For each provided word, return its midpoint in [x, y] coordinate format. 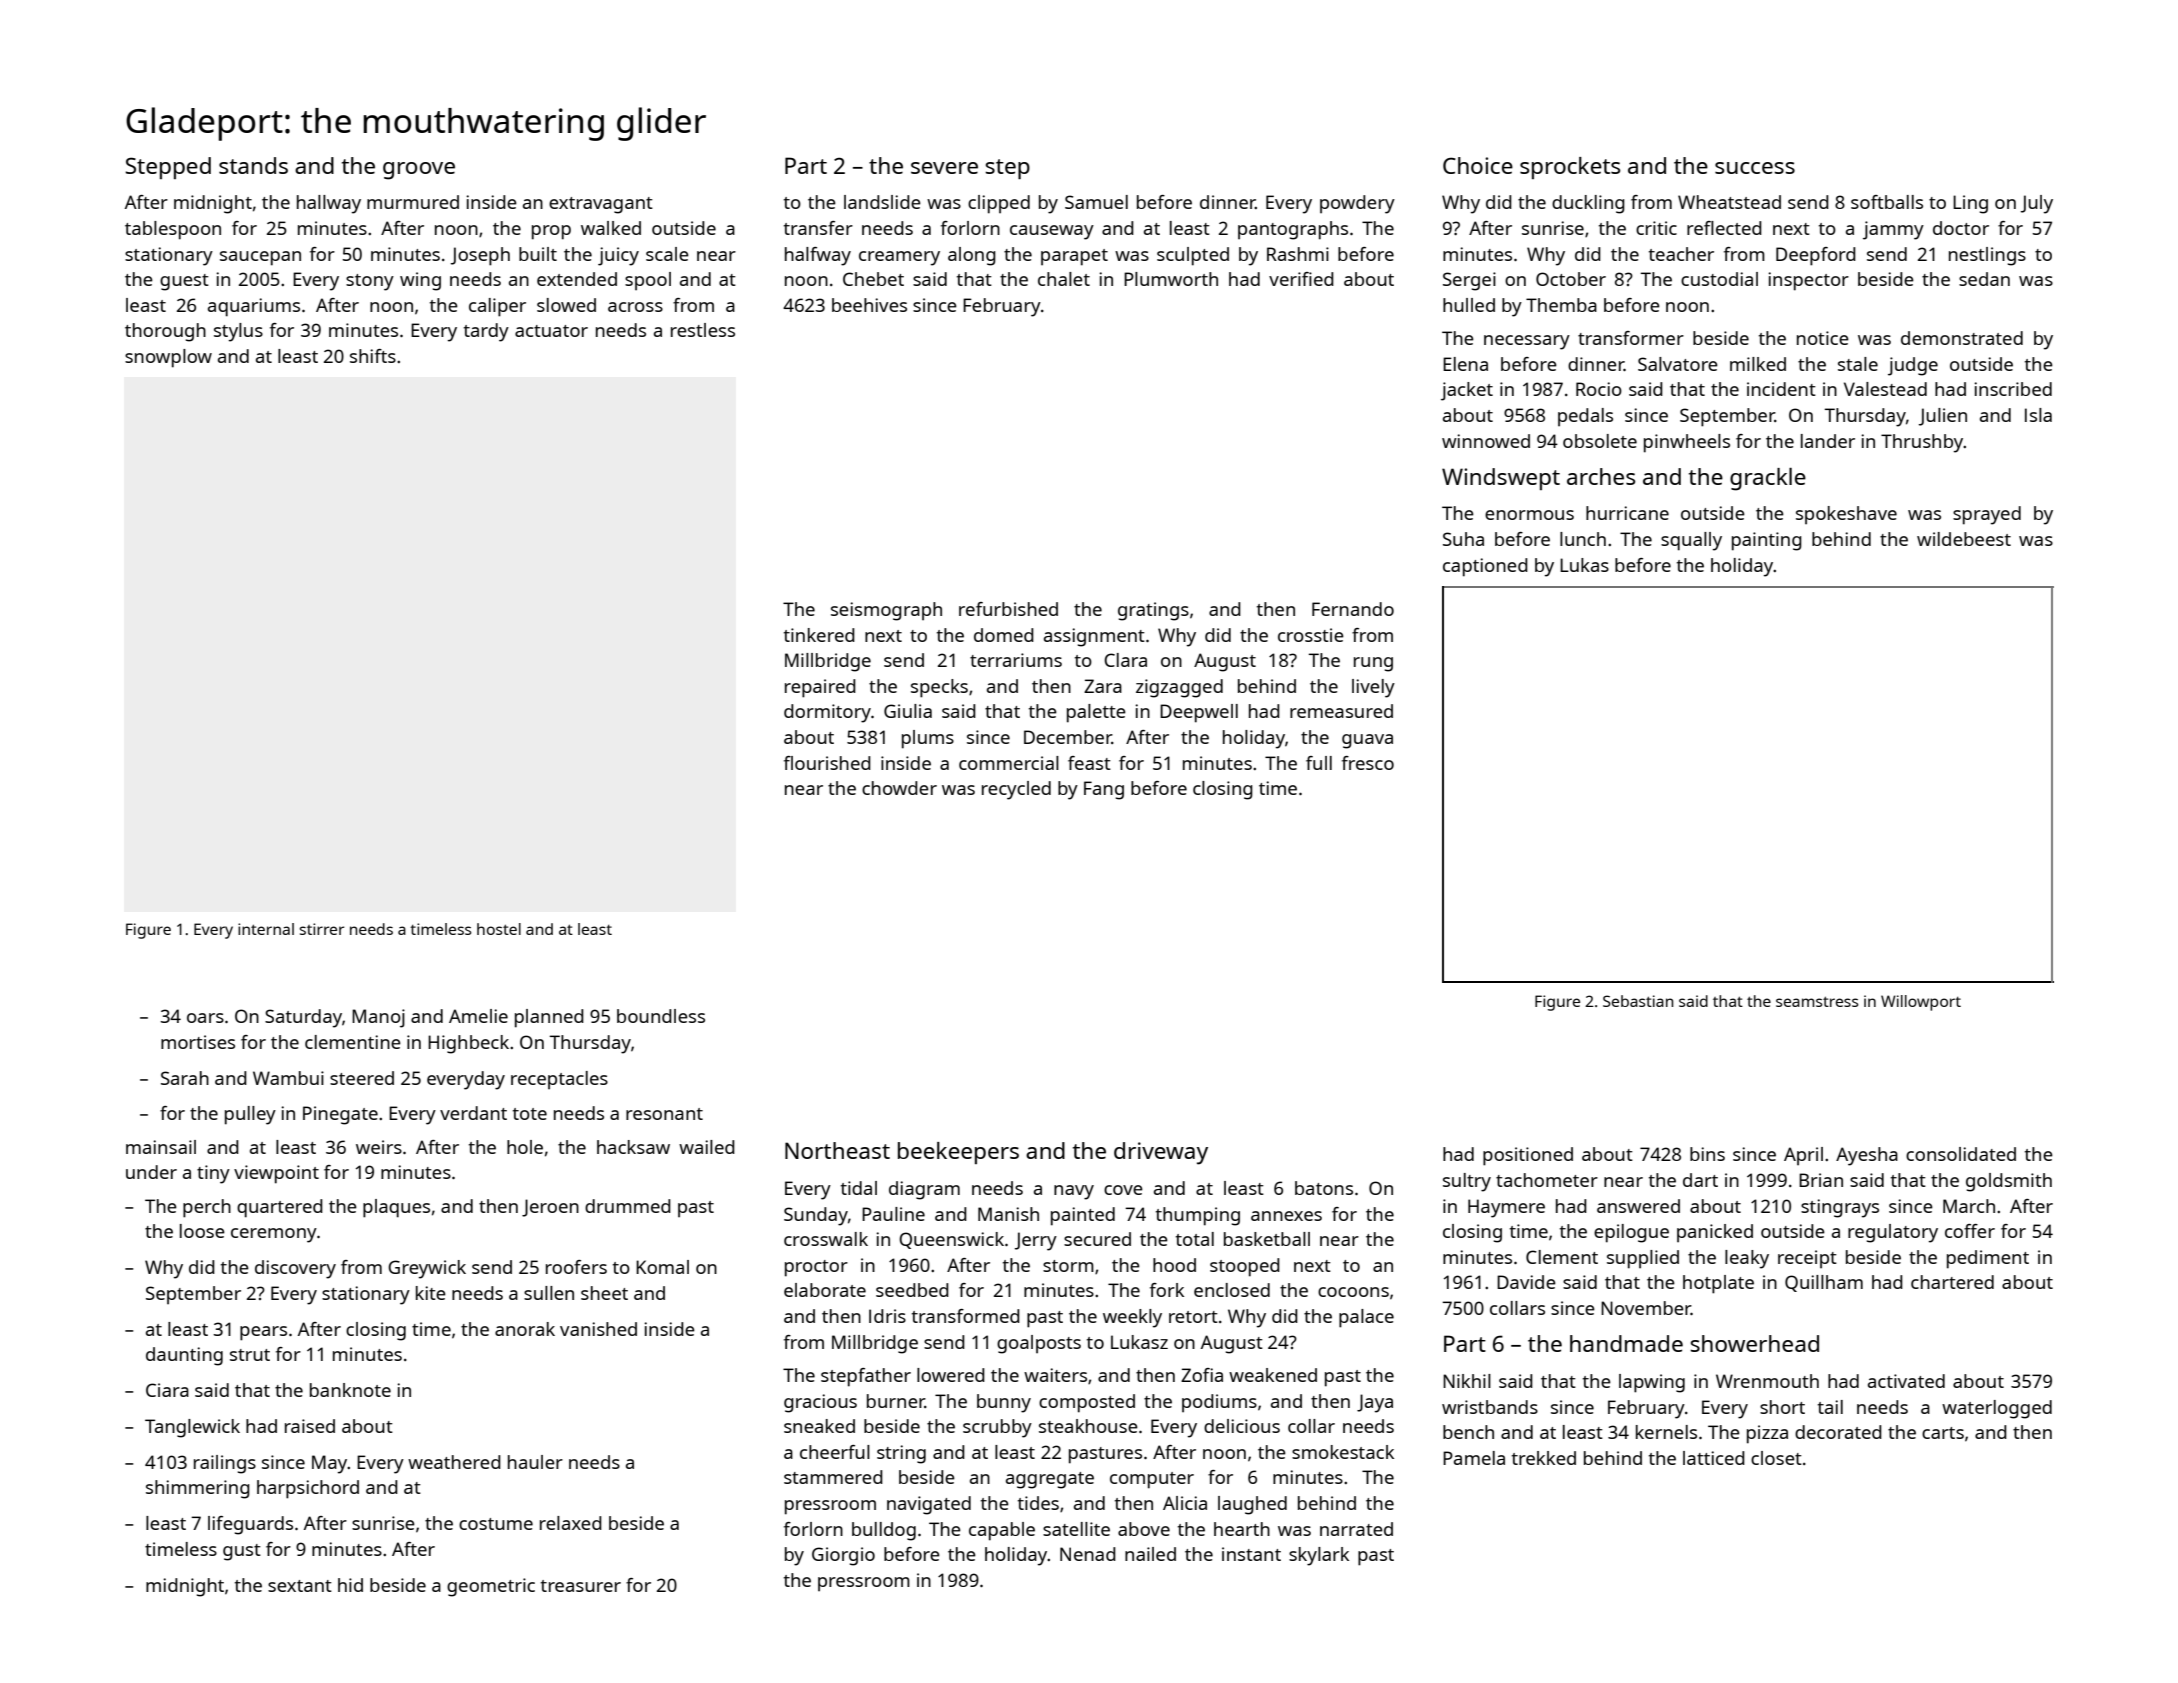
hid [350, 1585]
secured [1097, 1239]
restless [703, 330]
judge [1913, 366]
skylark [1319, 1556]
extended [577, 279]
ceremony [274, 1235]
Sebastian [1638, 1001]
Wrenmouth [1767, 1381]
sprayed [1987, 515]
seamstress [1817, 1002]
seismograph [886, 611]
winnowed [1486, 441]
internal [266, 929]
